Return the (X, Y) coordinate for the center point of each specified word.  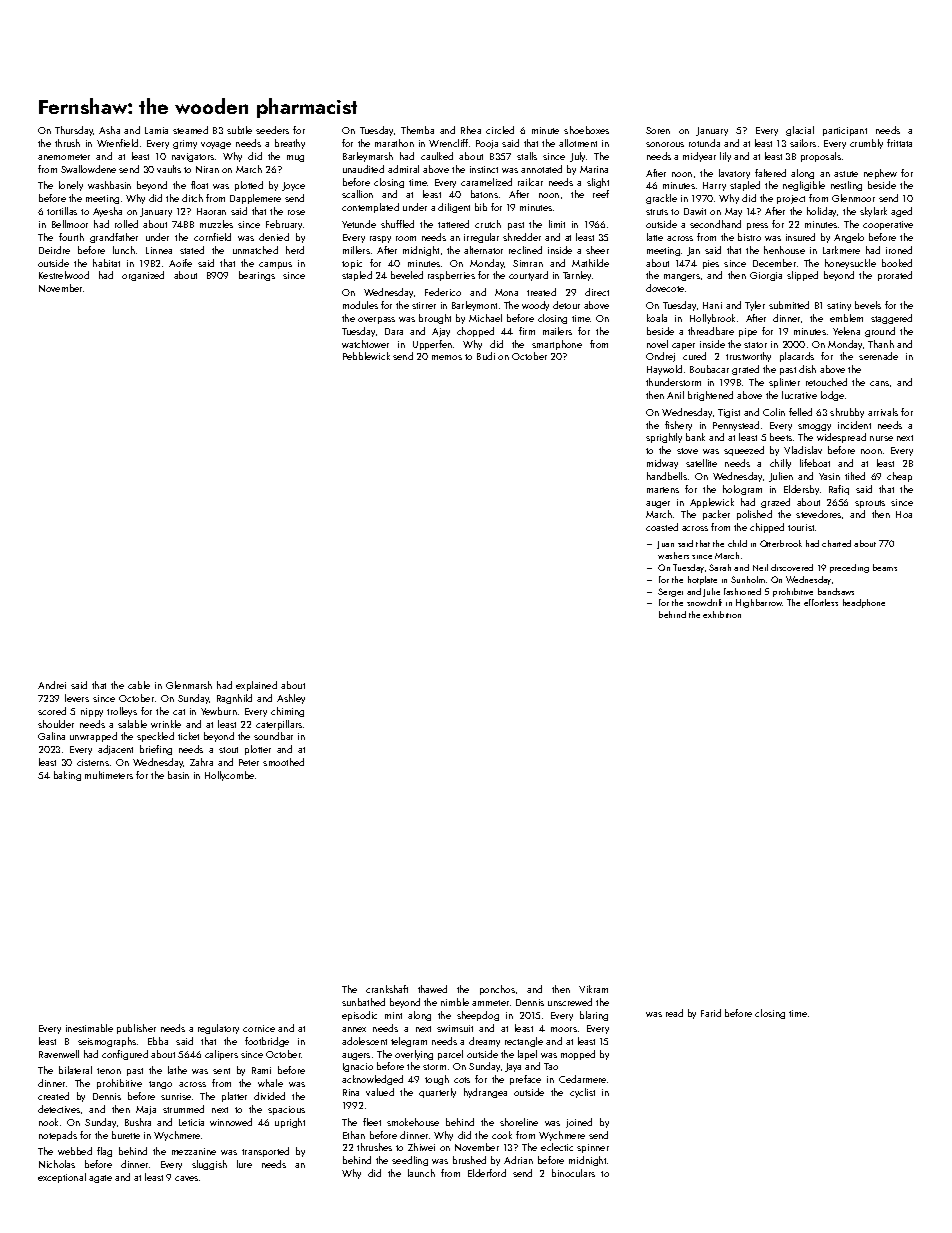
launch (421, 1173)
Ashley (291, 699)
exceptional (62, 1178)
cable (139, 685)
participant (845, 131)
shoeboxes (586, 130)
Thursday (74, 131)
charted (836, 543)
